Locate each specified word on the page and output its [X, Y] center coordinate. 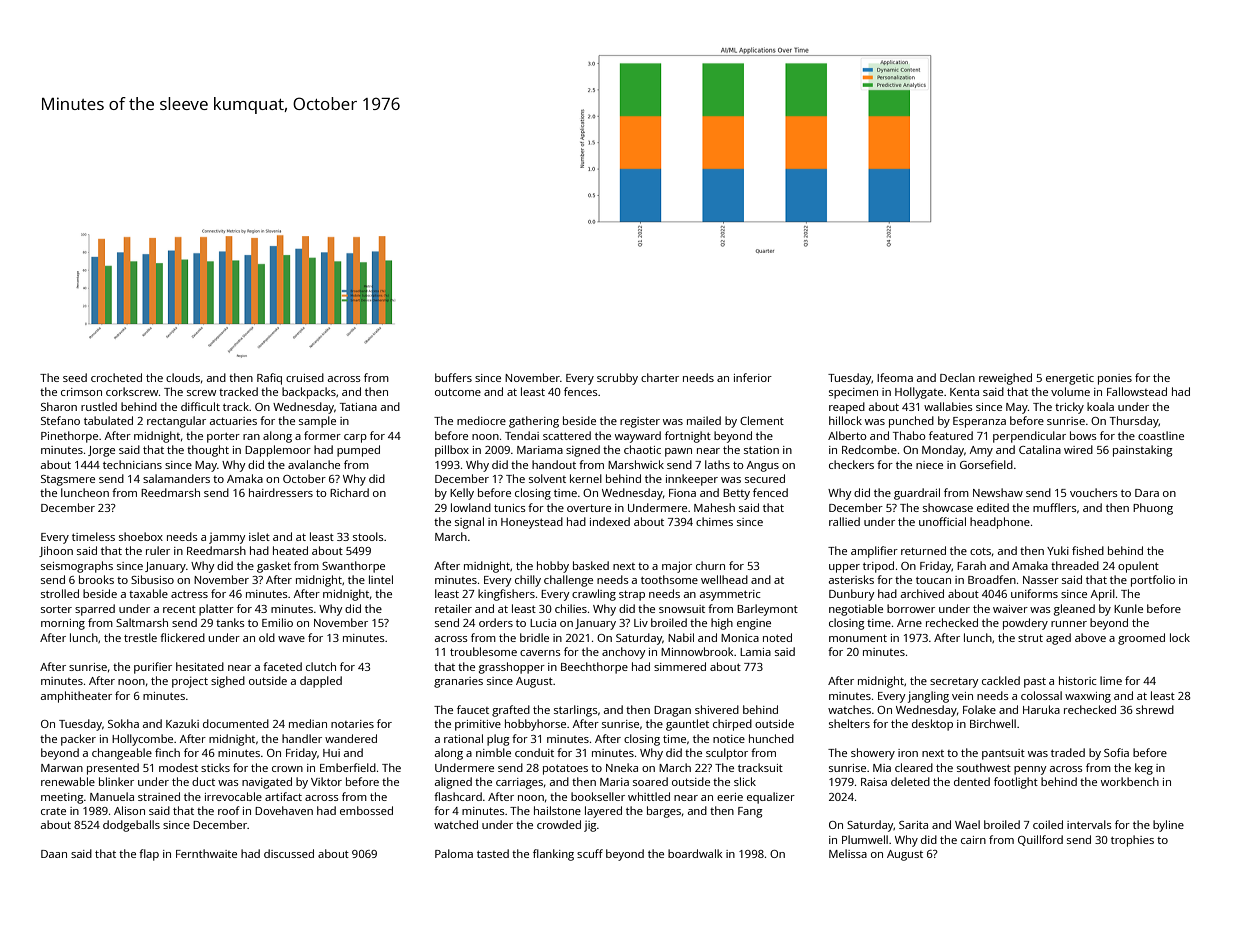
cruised [305, 377]
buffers [453, 377]
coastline [1161, 435]
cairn [973, 840]
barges [664, 812]
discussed [289, 853]
